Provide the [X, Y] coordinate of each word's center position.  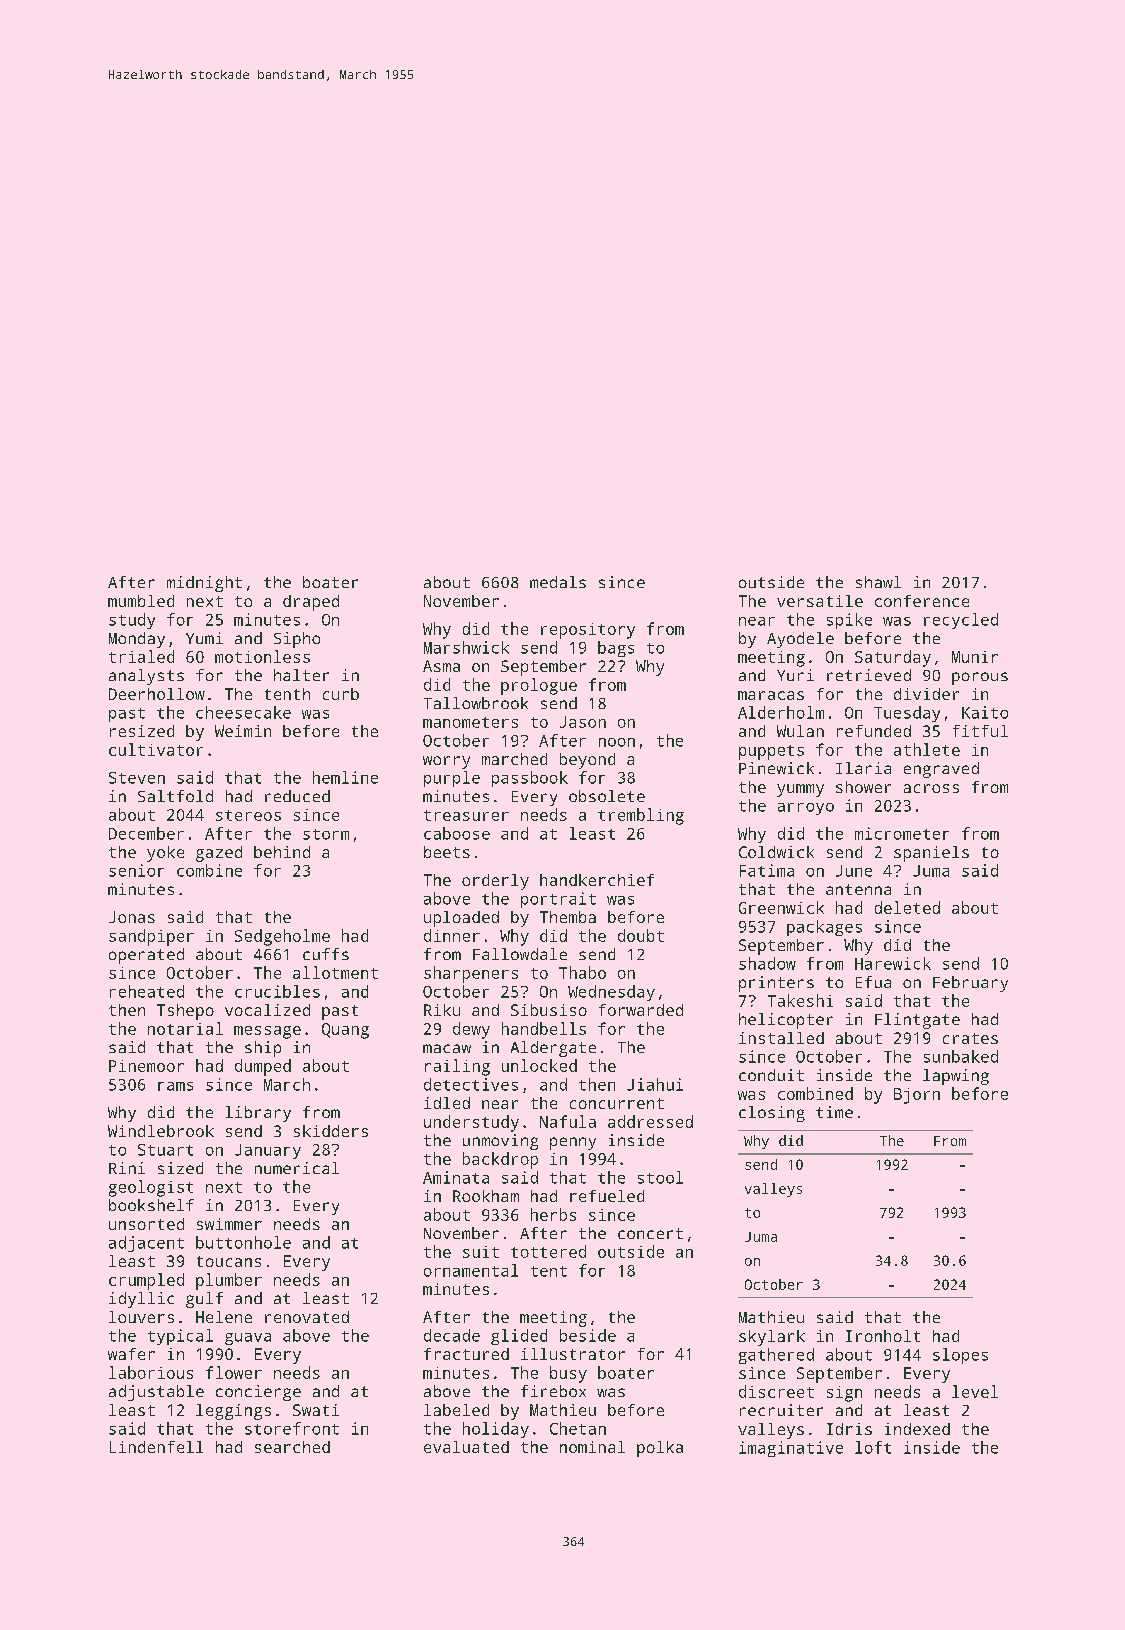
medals [558, 582]
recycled [961, 621]
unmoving [500, 1142]
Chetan [578, 1428]
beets [447, 852]
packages [824, 928]
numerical [297, 1168]
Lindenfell [156, 1447]
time [834, 1112]
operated [146, 956]
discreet [776, 1391]
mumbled [141, 601]
